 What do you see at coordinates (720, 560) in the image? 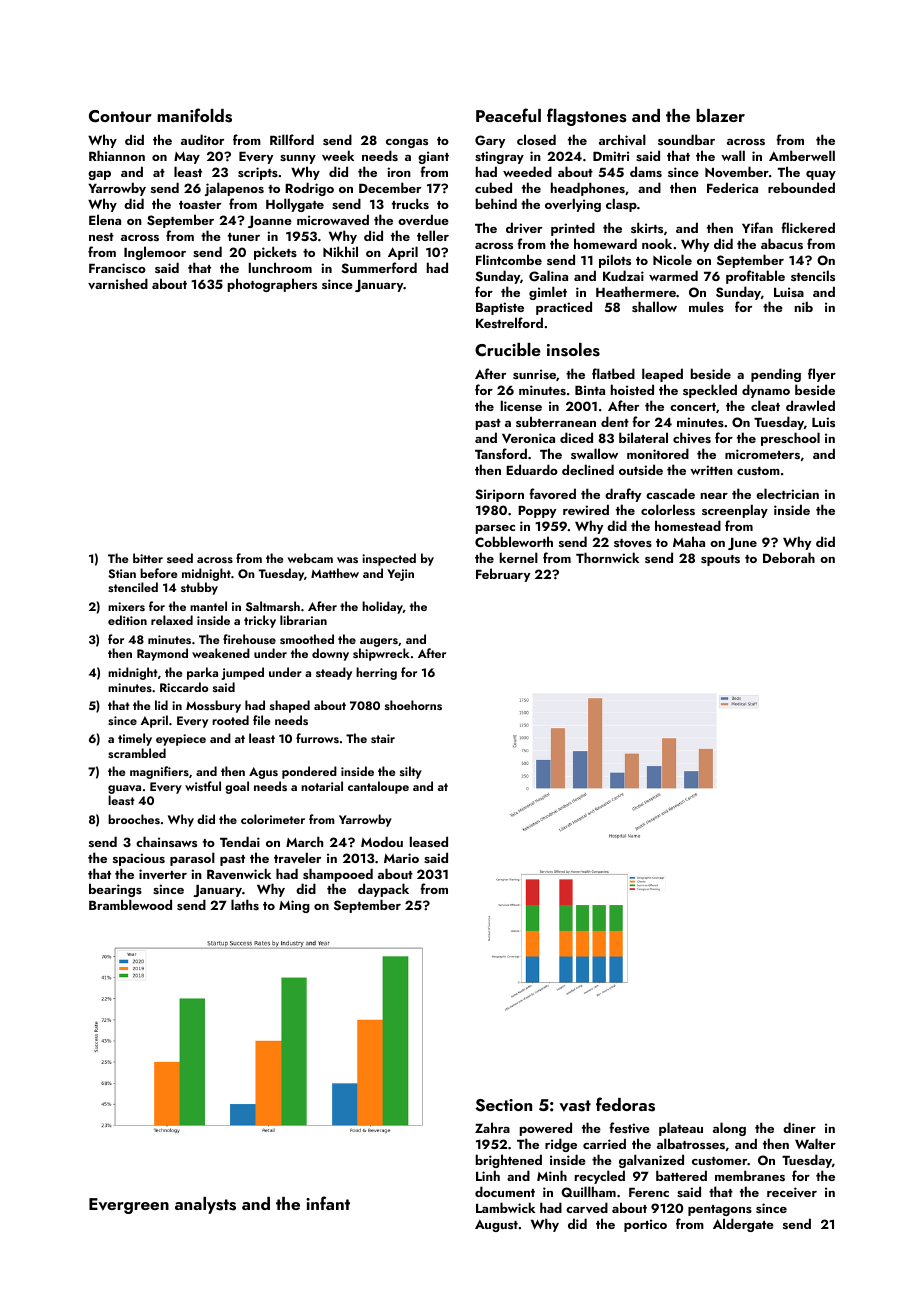
I see `spouts` at bounding box center [720, 560].
